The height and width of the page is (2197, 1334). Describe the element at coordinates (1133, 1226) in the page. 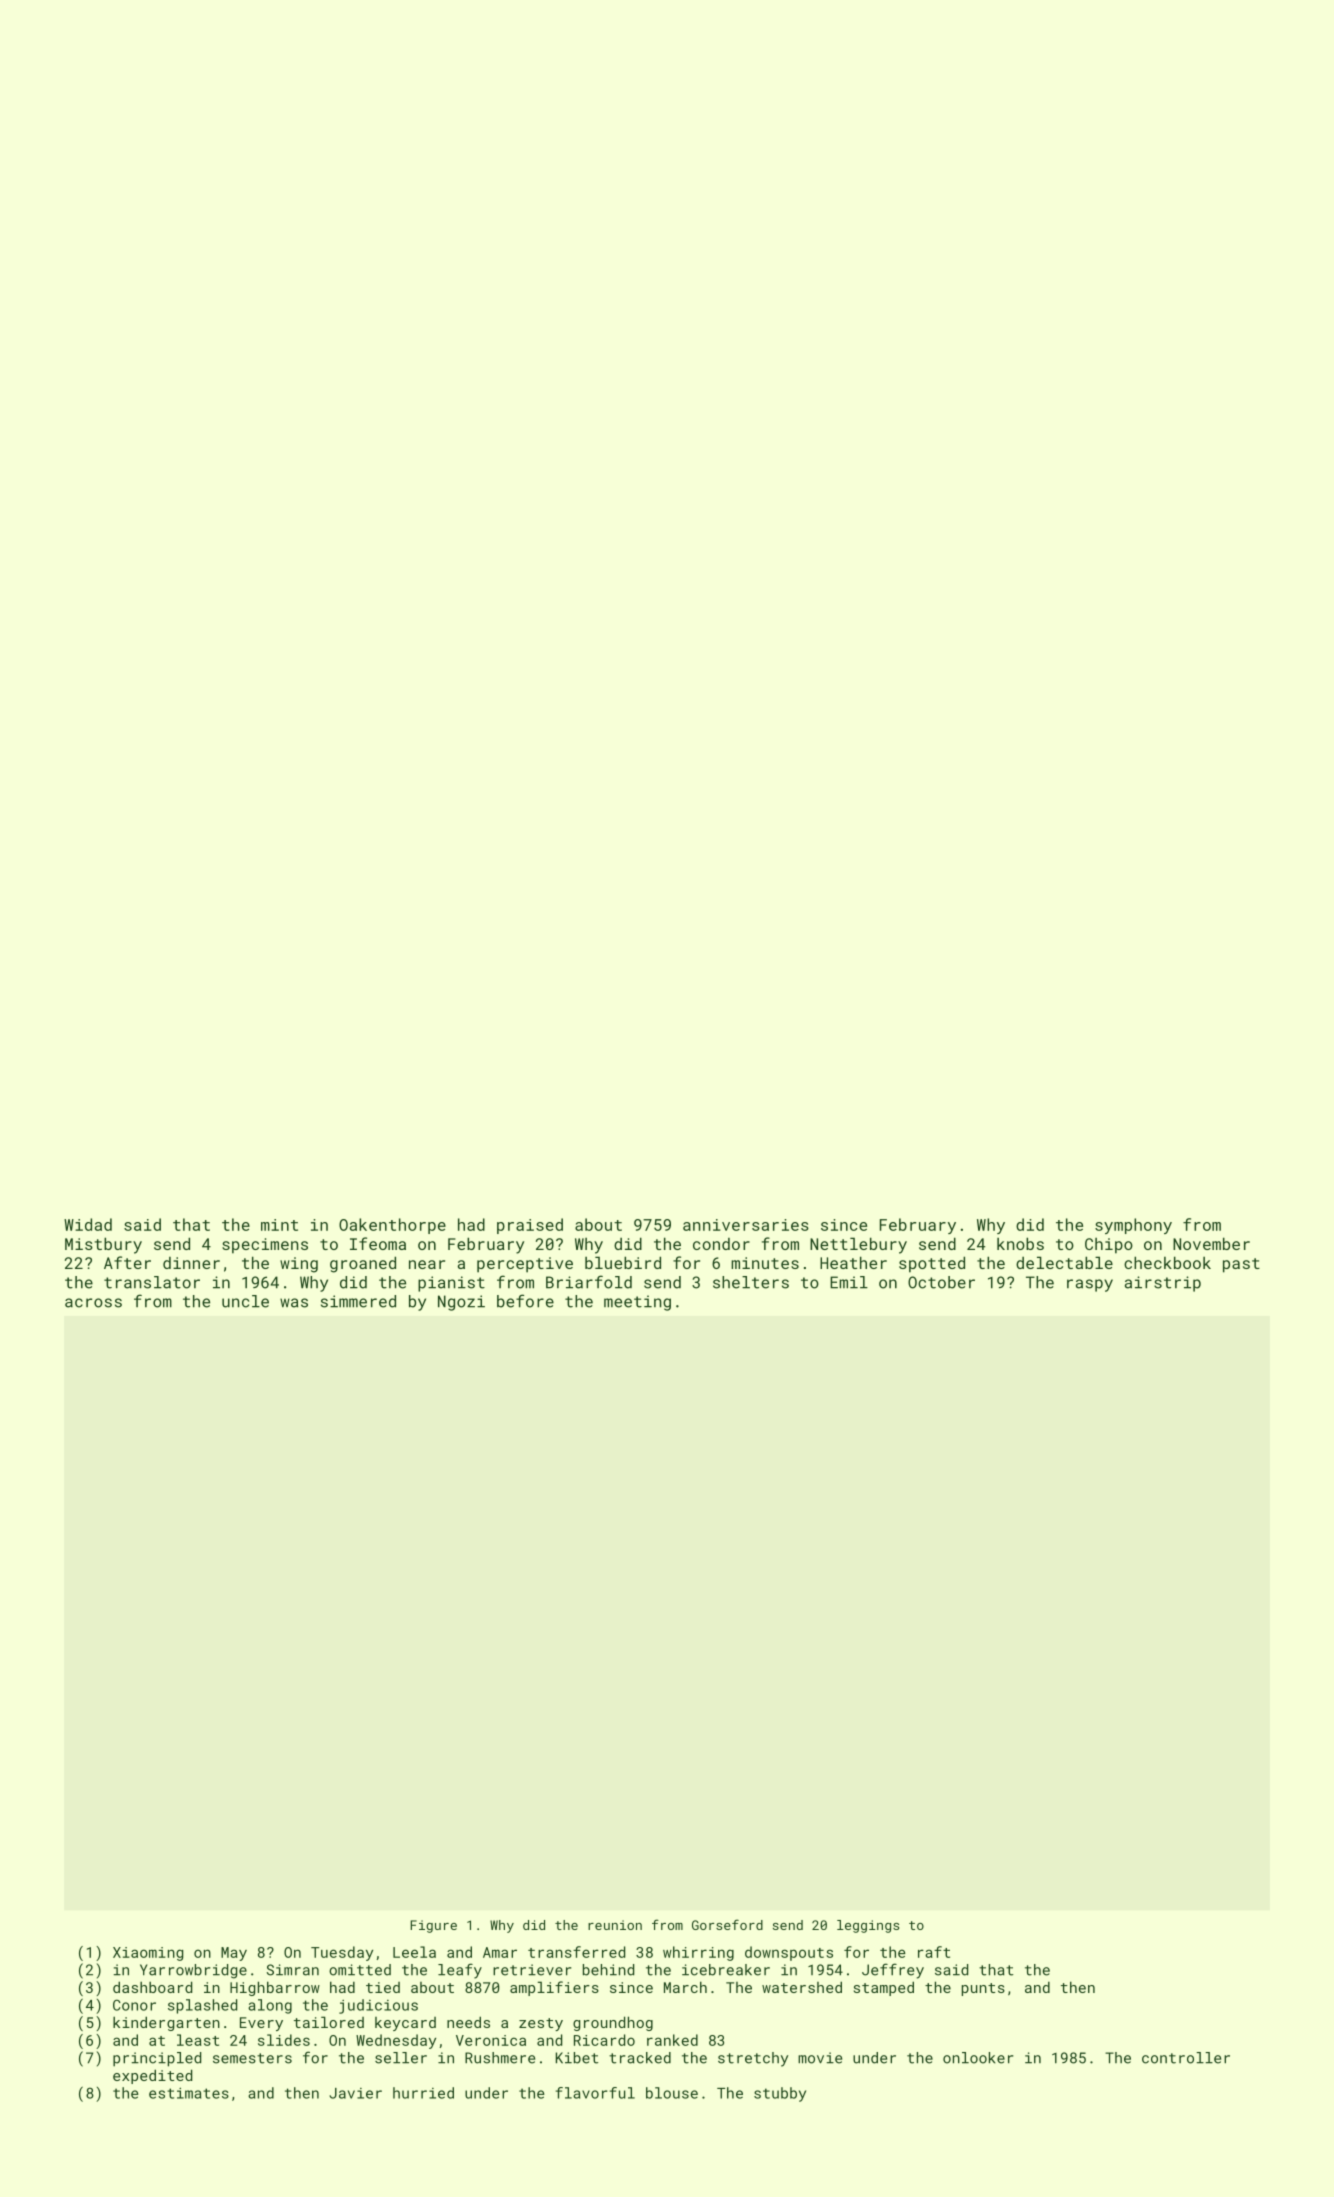

I see `symphony` at that location.
